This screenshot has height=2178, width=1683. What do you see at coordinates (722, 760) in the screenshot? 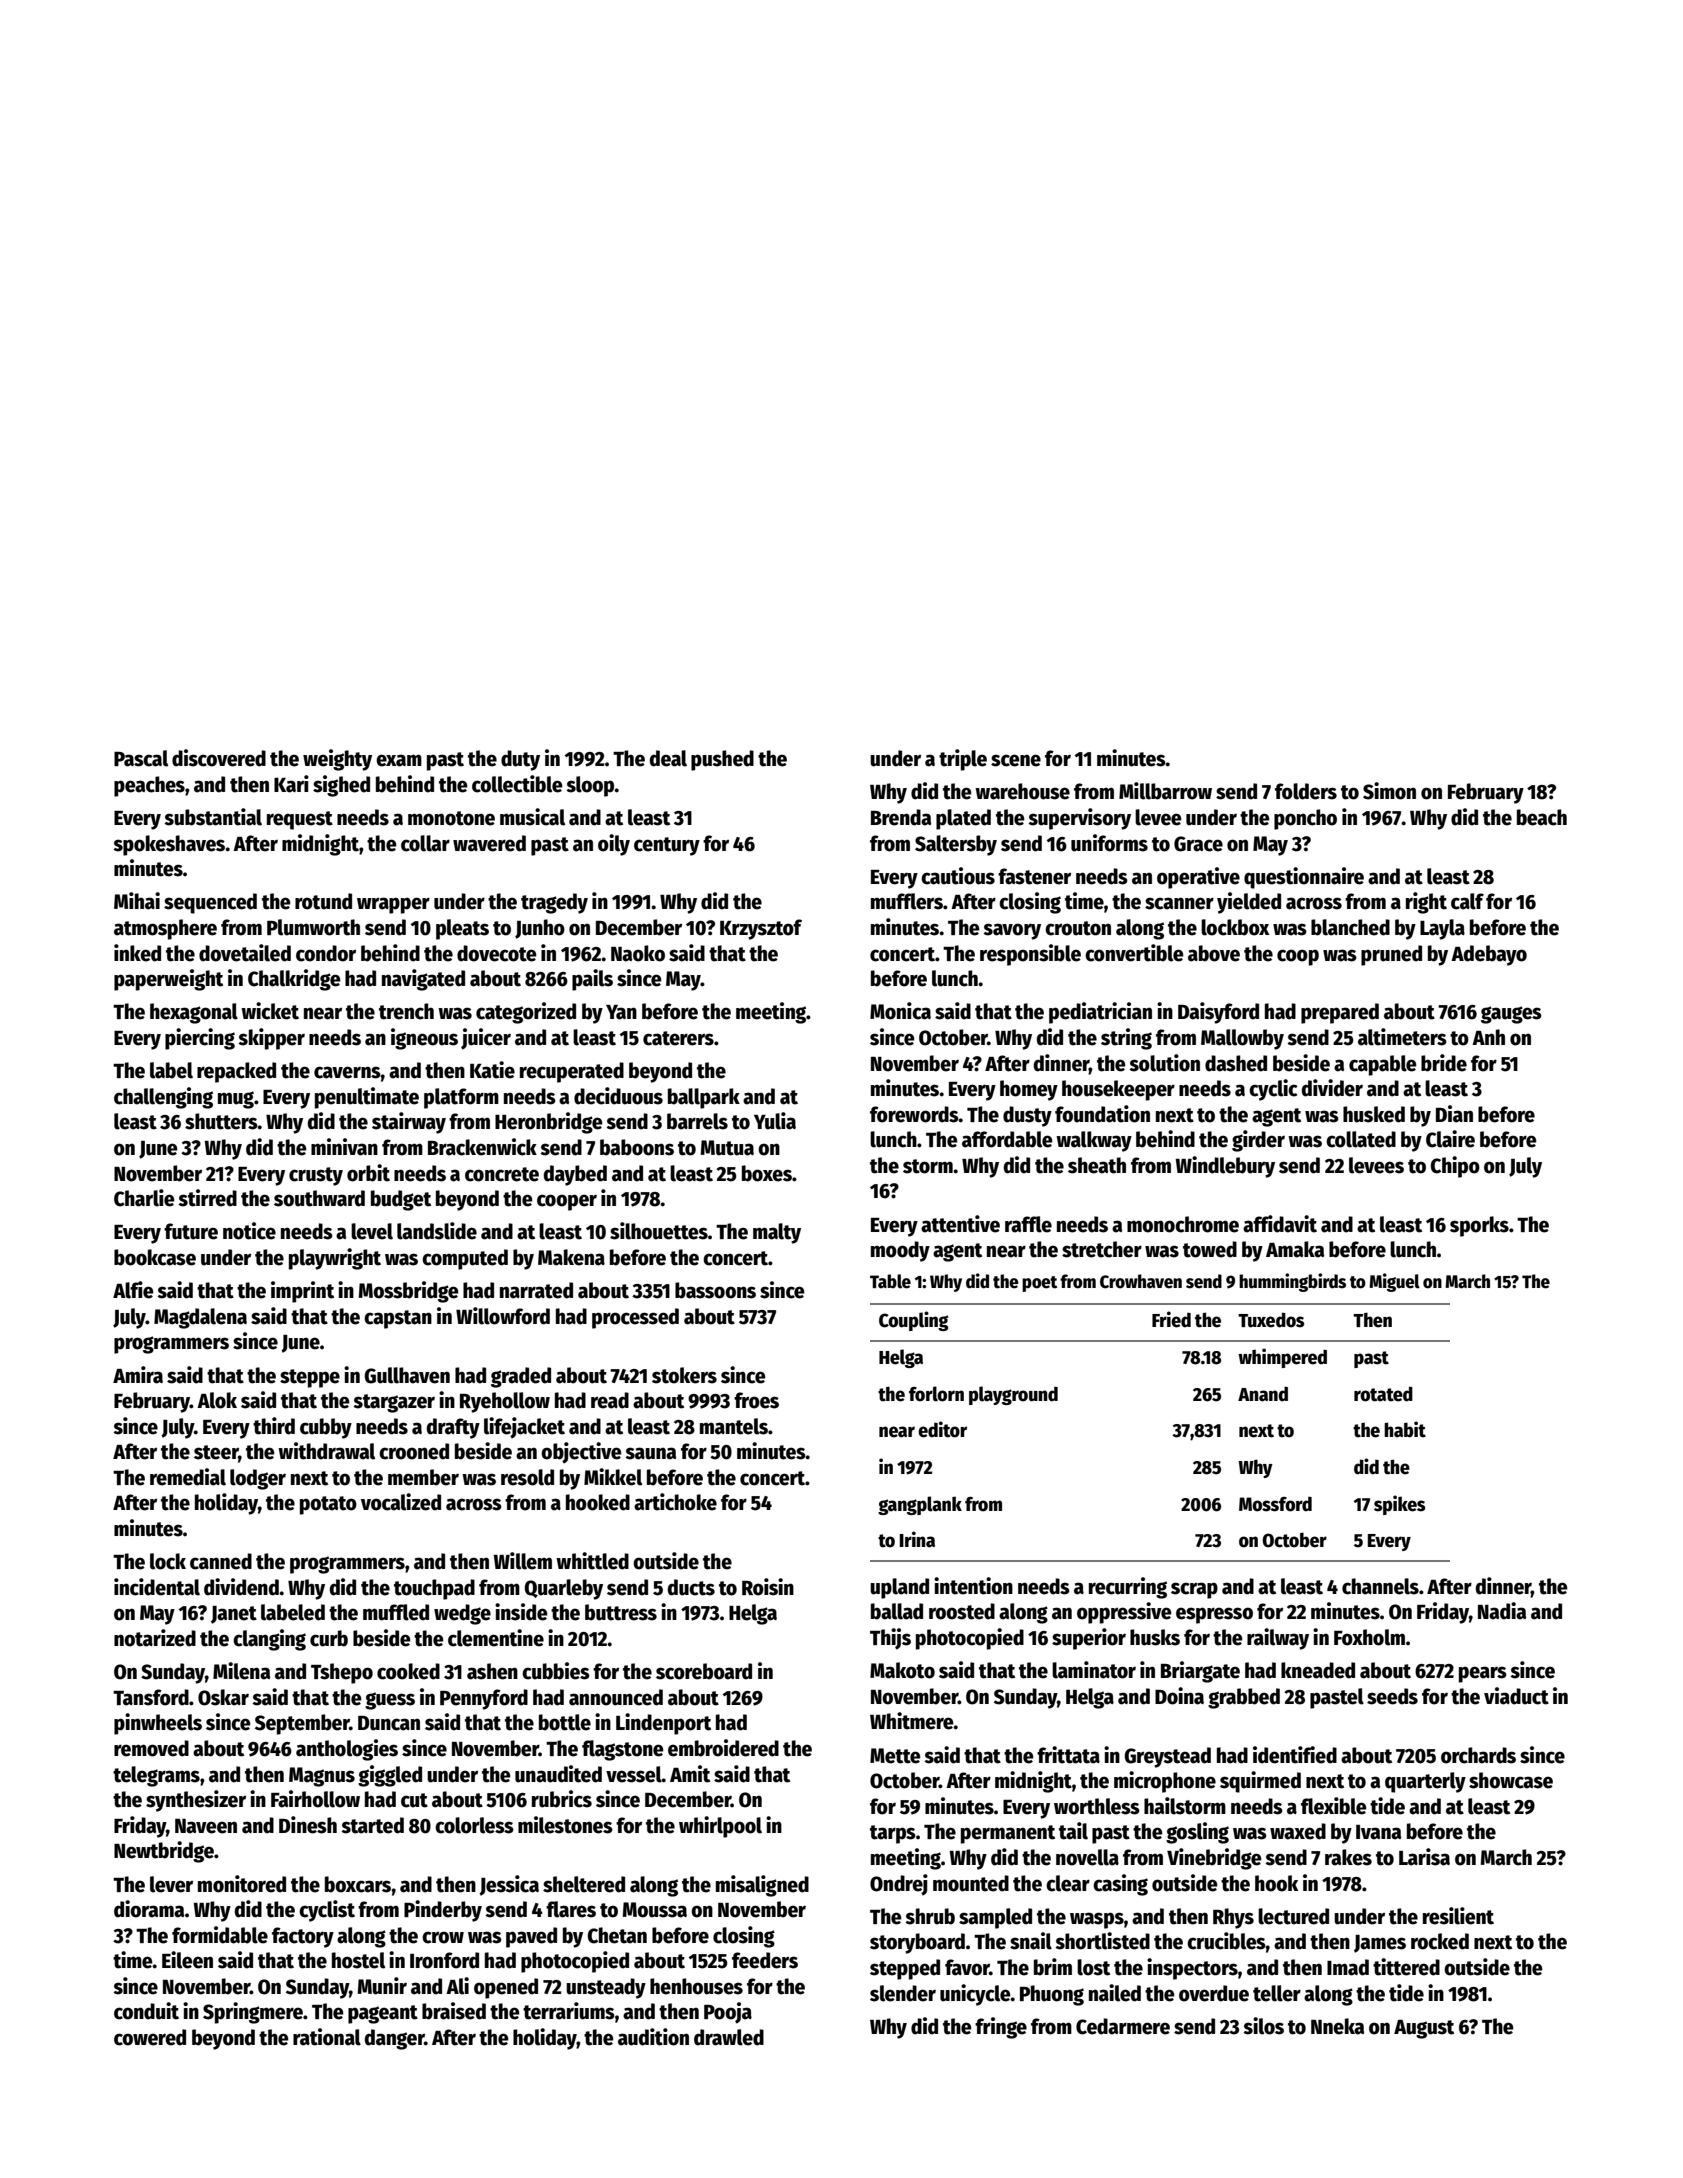
I see `pushed` at bounding box center [722, 760].
